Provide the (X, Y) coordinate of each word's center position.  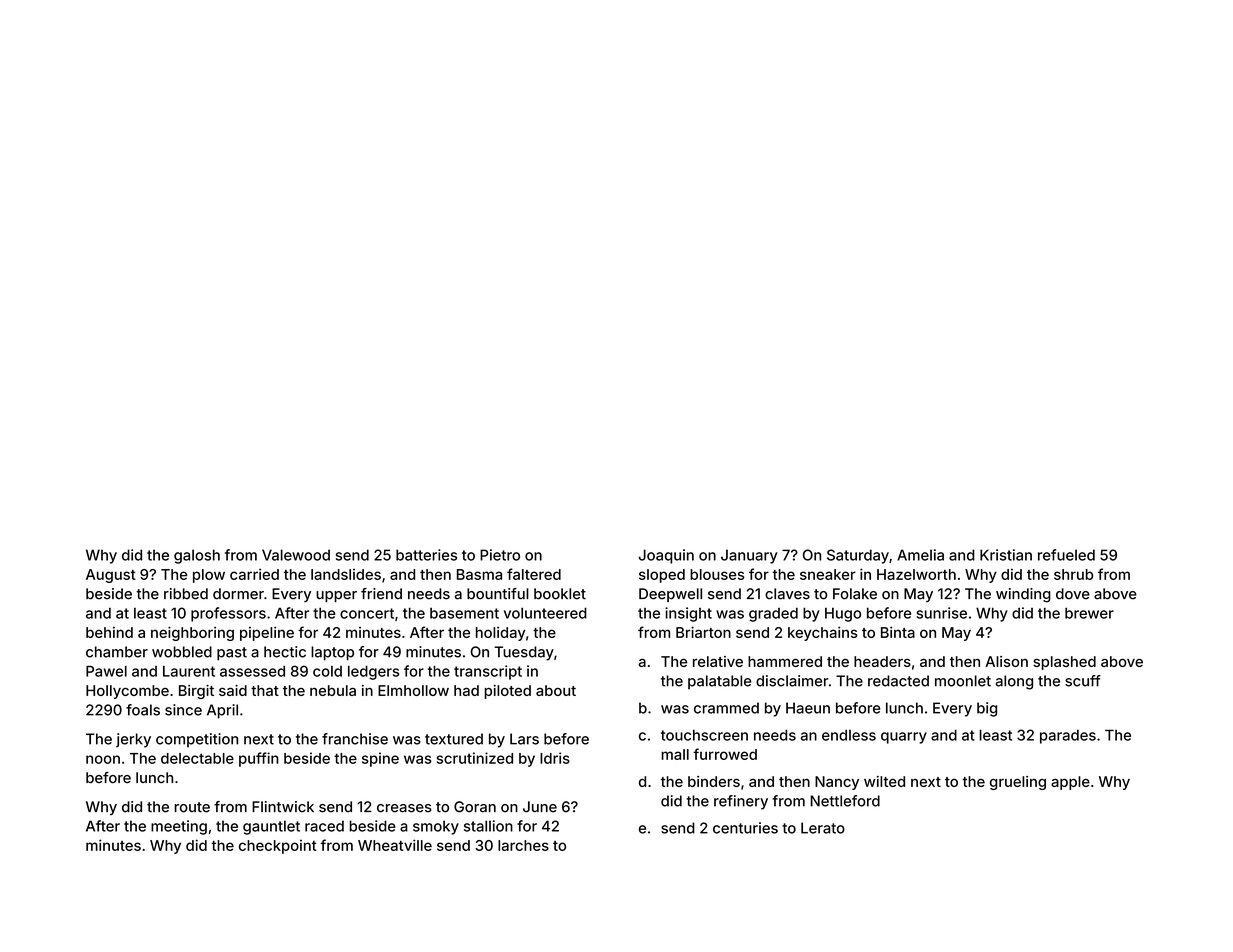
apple (1070, 783)
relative (718, 661)
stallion (488, 826)
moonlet (963, 681)
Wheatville (395, 845)
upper (336, 596)
